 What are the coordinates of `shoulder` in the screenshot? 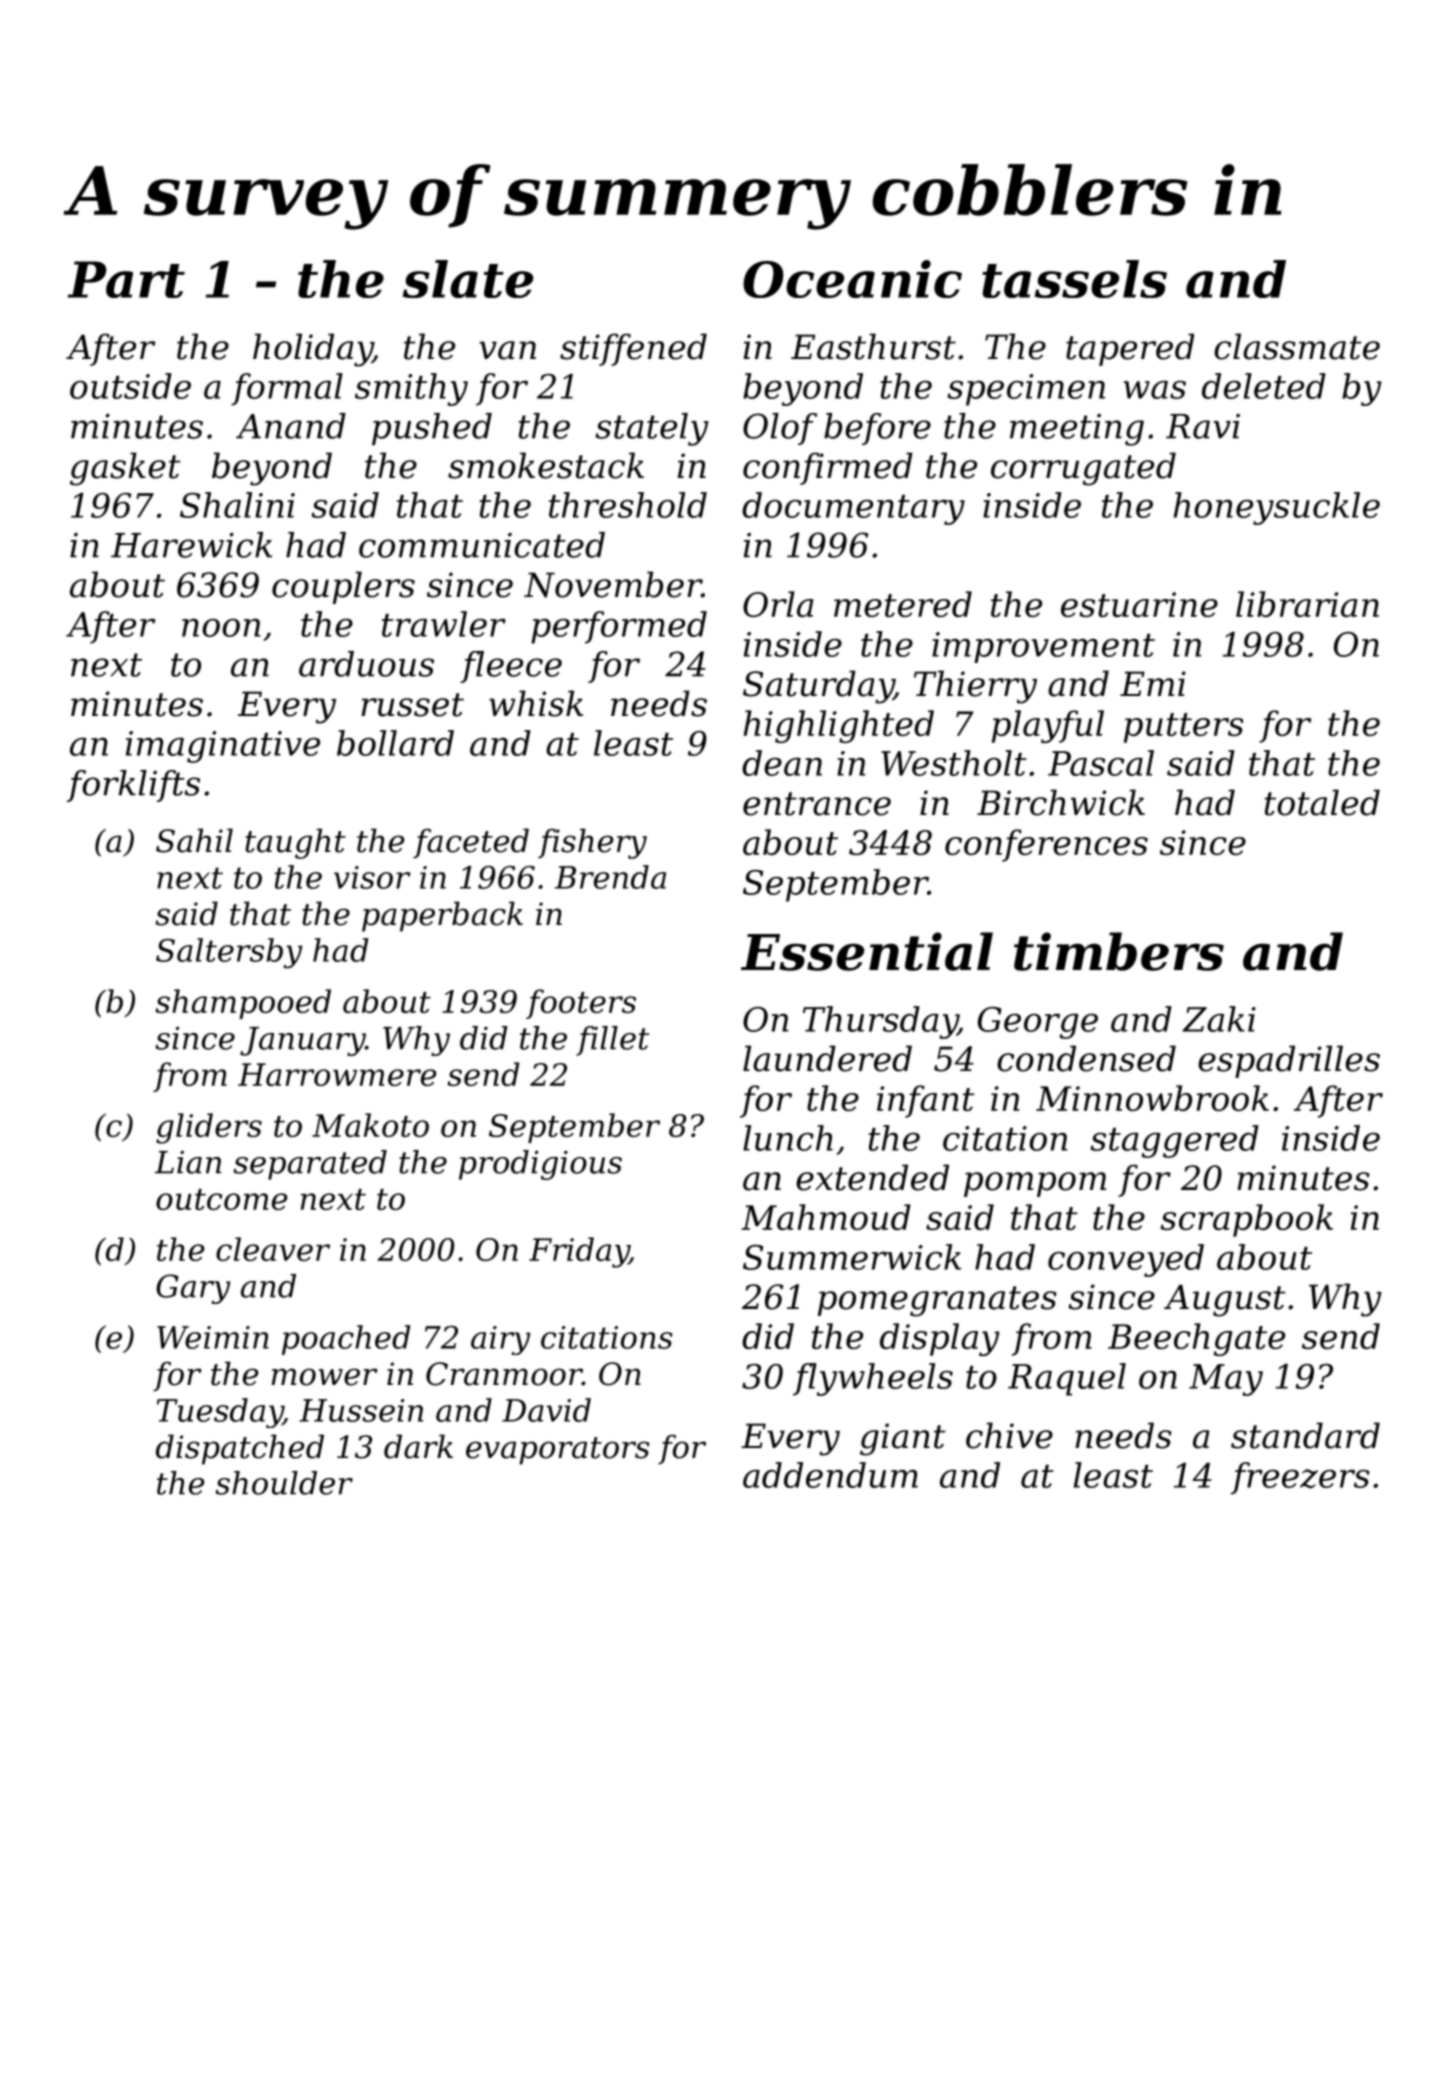 It's located at (284, 1483).
